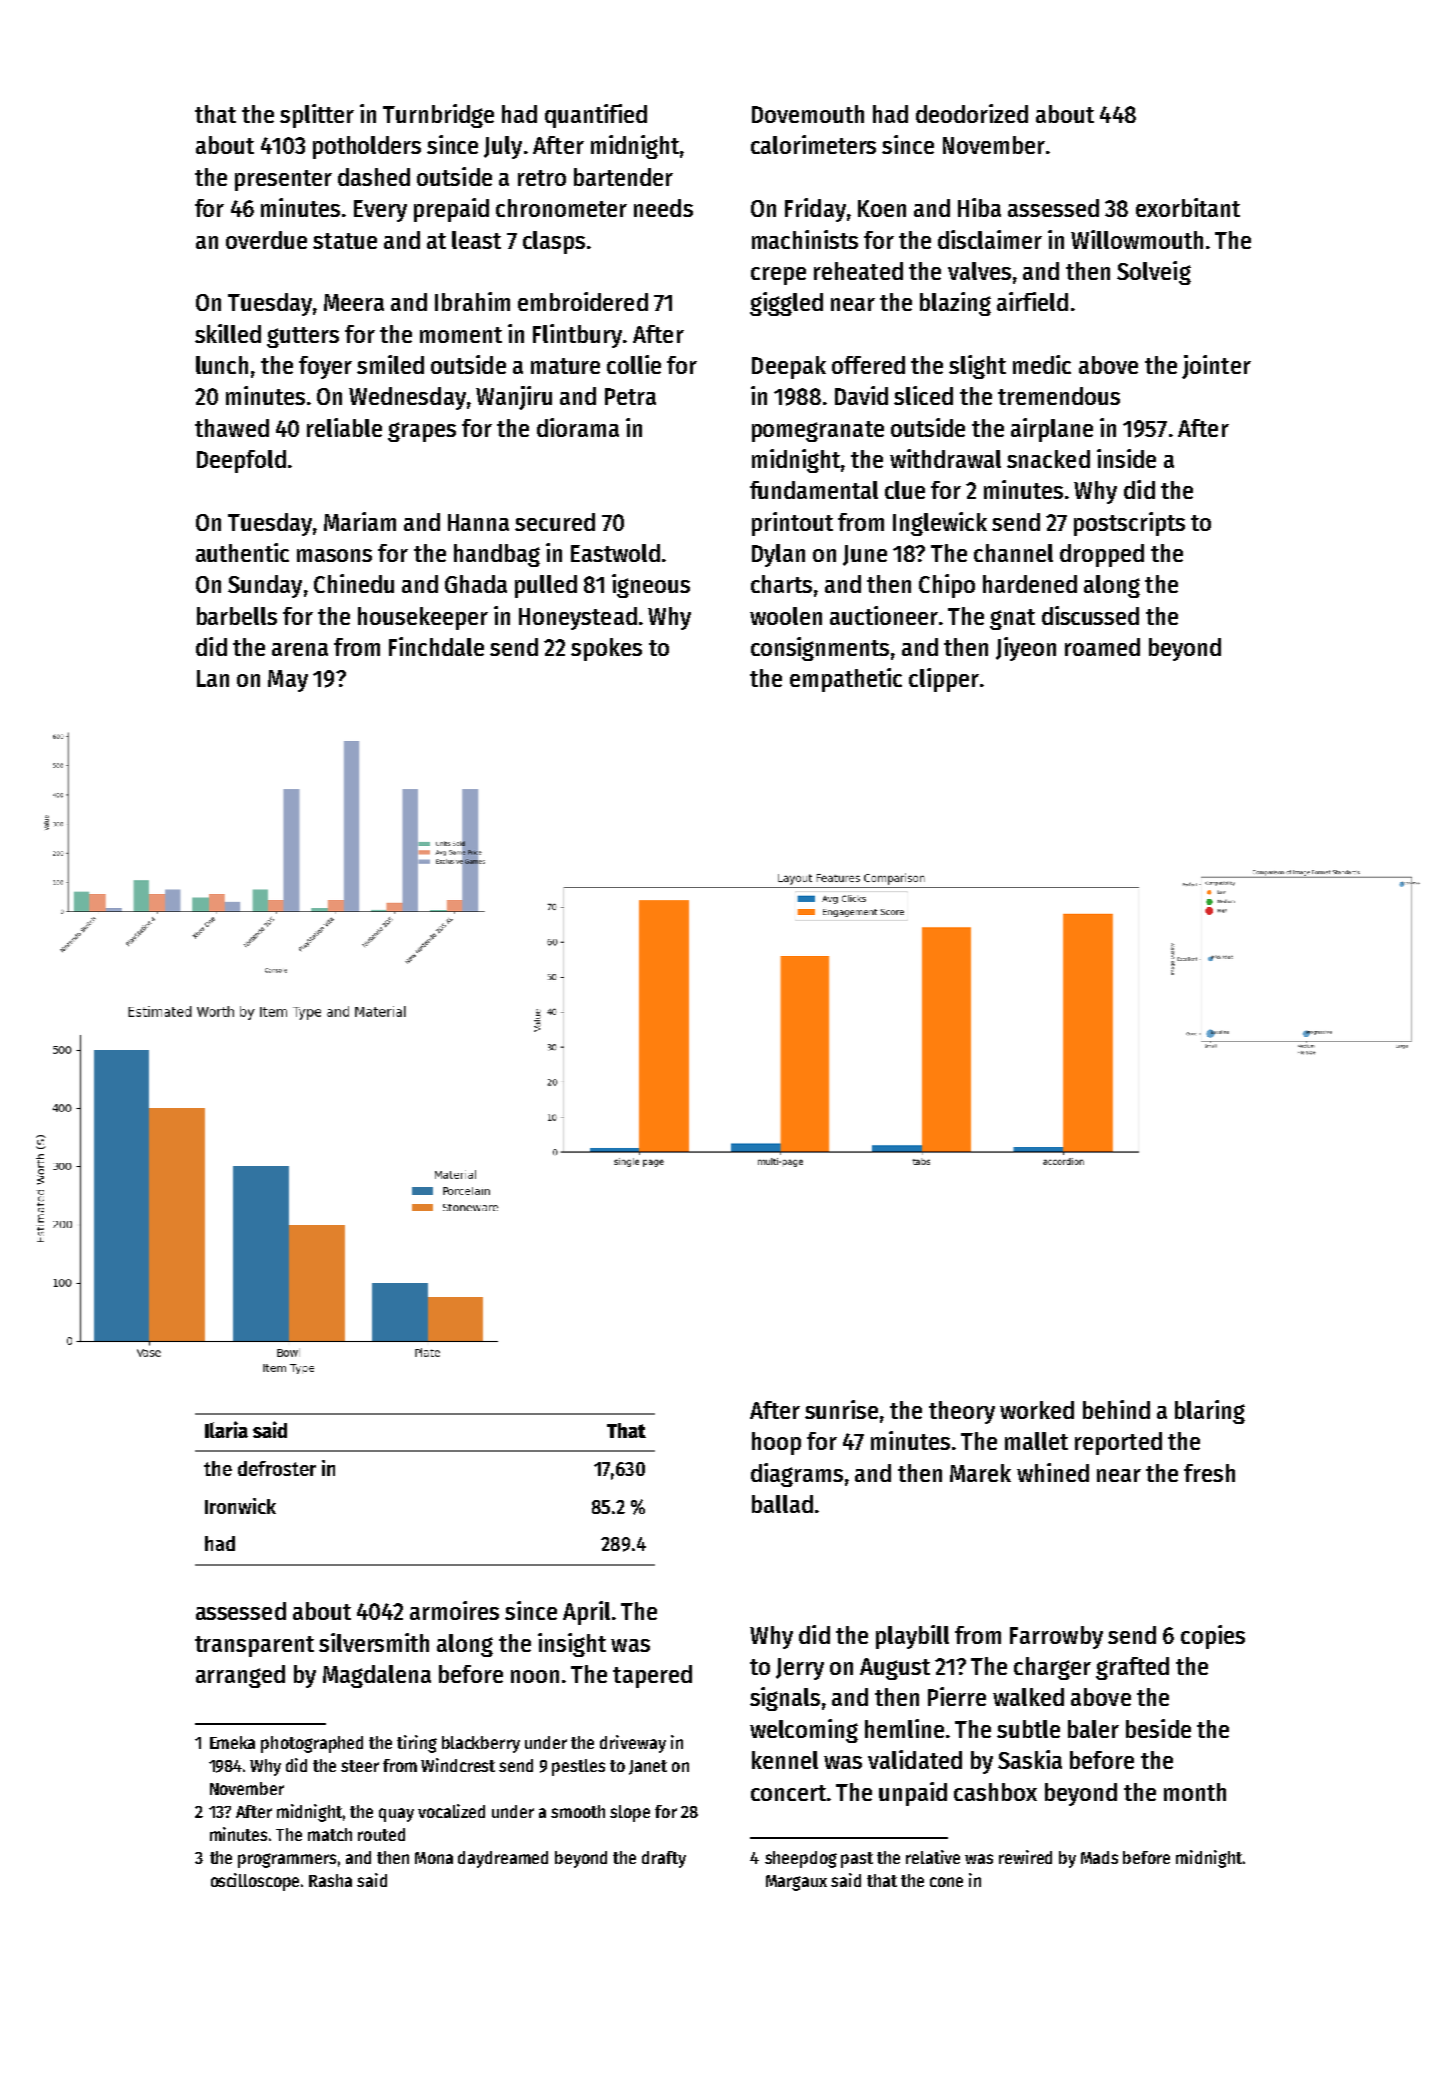 The height and width of the screenshot is (2100, 1450). I want to click on clipper, so click(944, 680).
